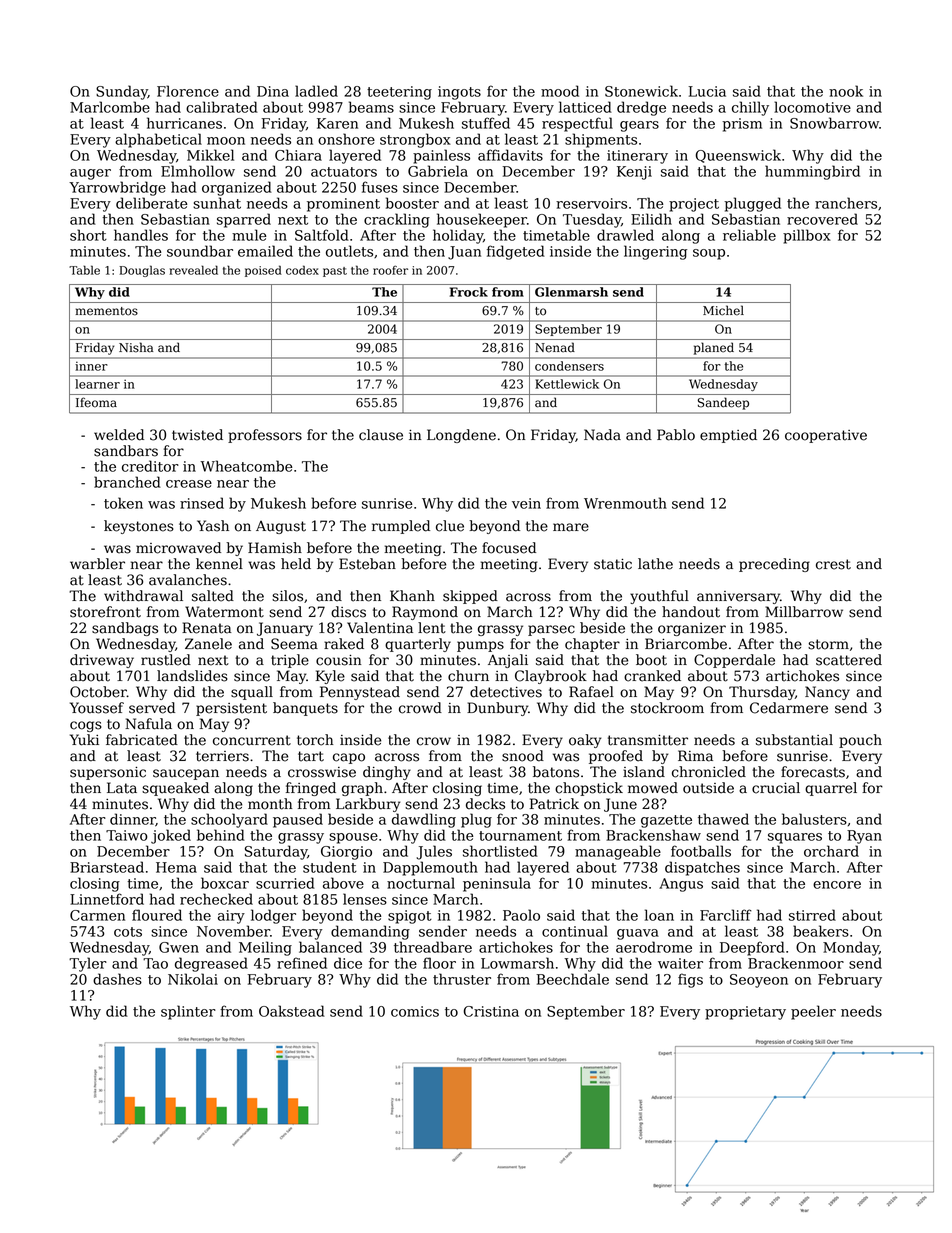 The height and width of the screenshot is (1233, 952). What do you see at coordinates (728, 436) in the screenshot?
I see `emptied` at bounding box center [728, 436].
